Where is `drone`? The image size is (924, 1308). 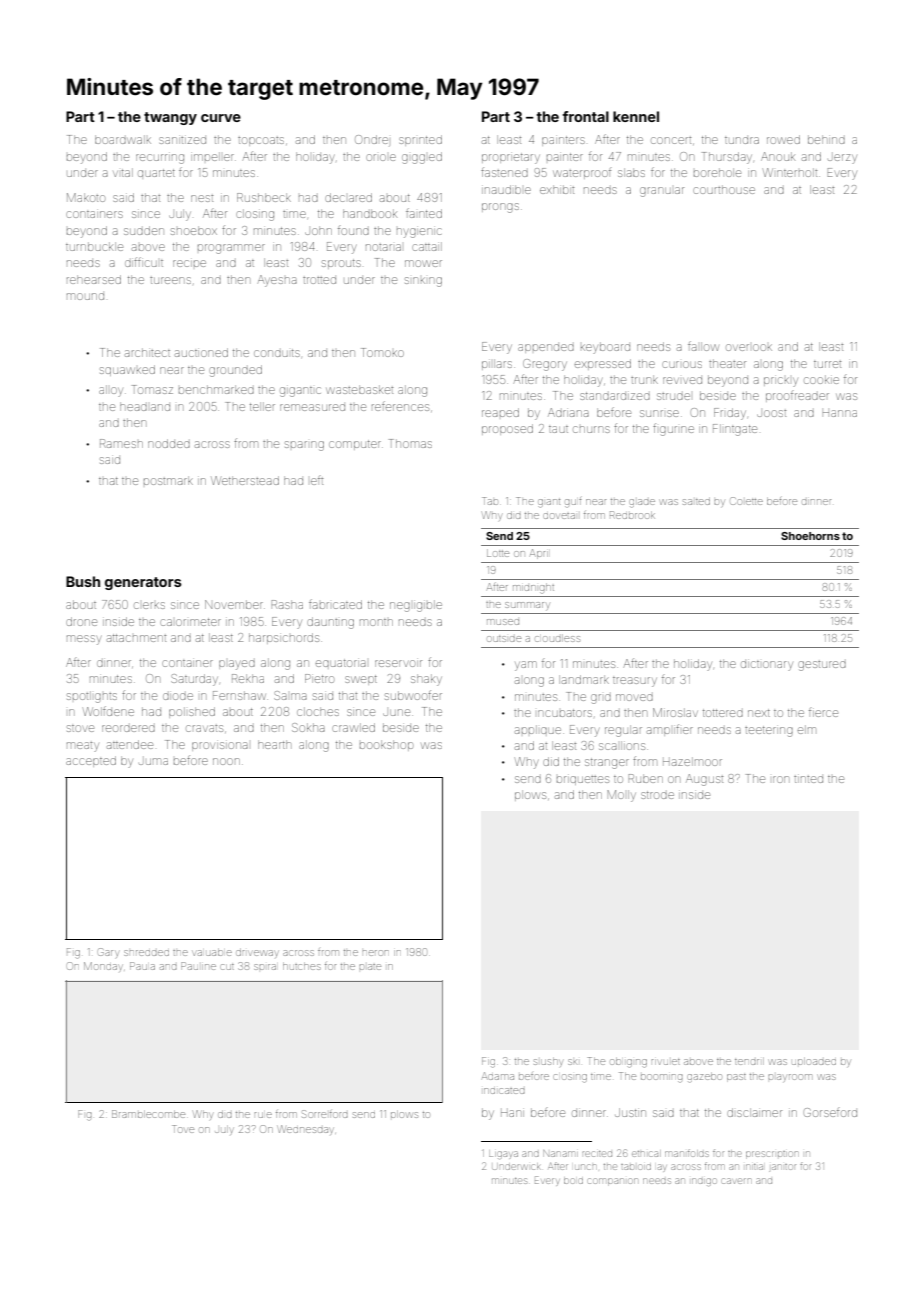
drone is located at coordinates (81, 621).
